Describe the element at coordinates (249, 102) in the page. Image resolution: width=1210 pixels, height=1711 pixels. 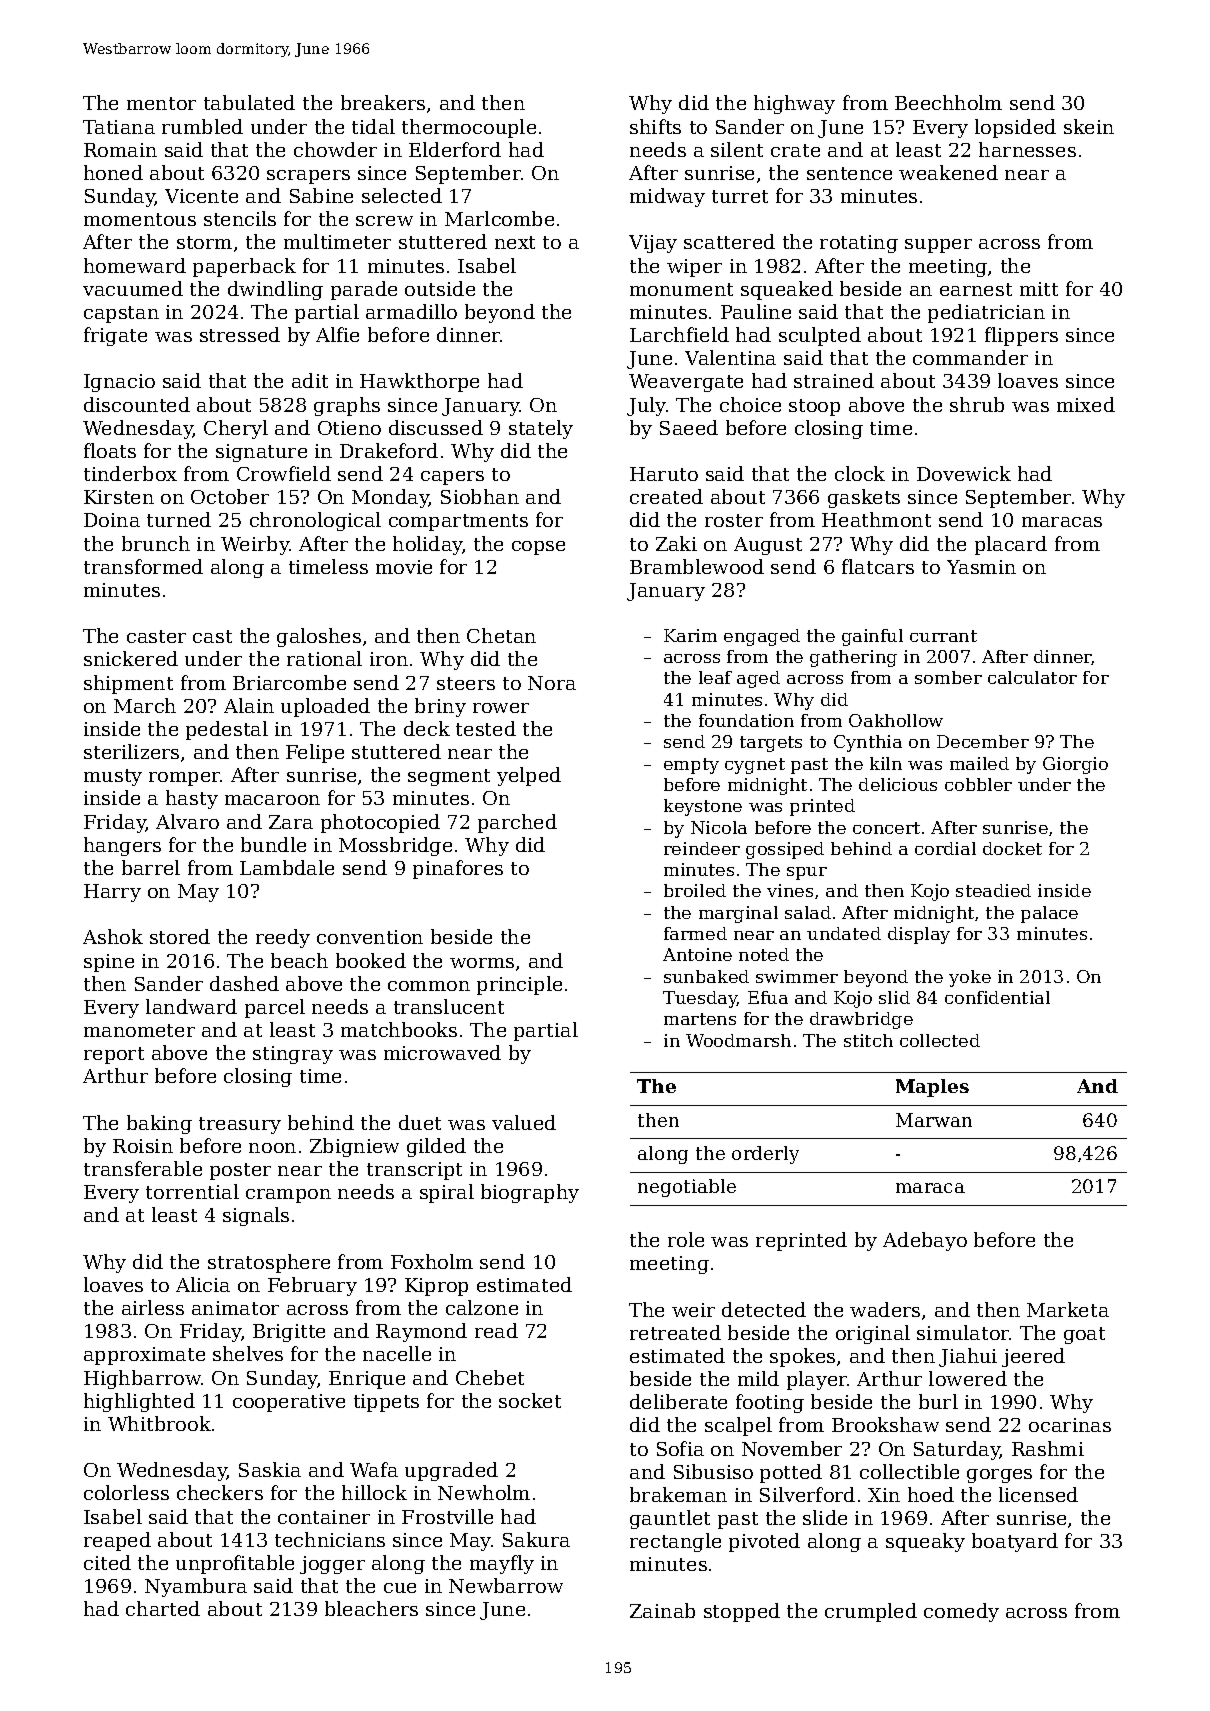
I see `tabulated` at that location.
